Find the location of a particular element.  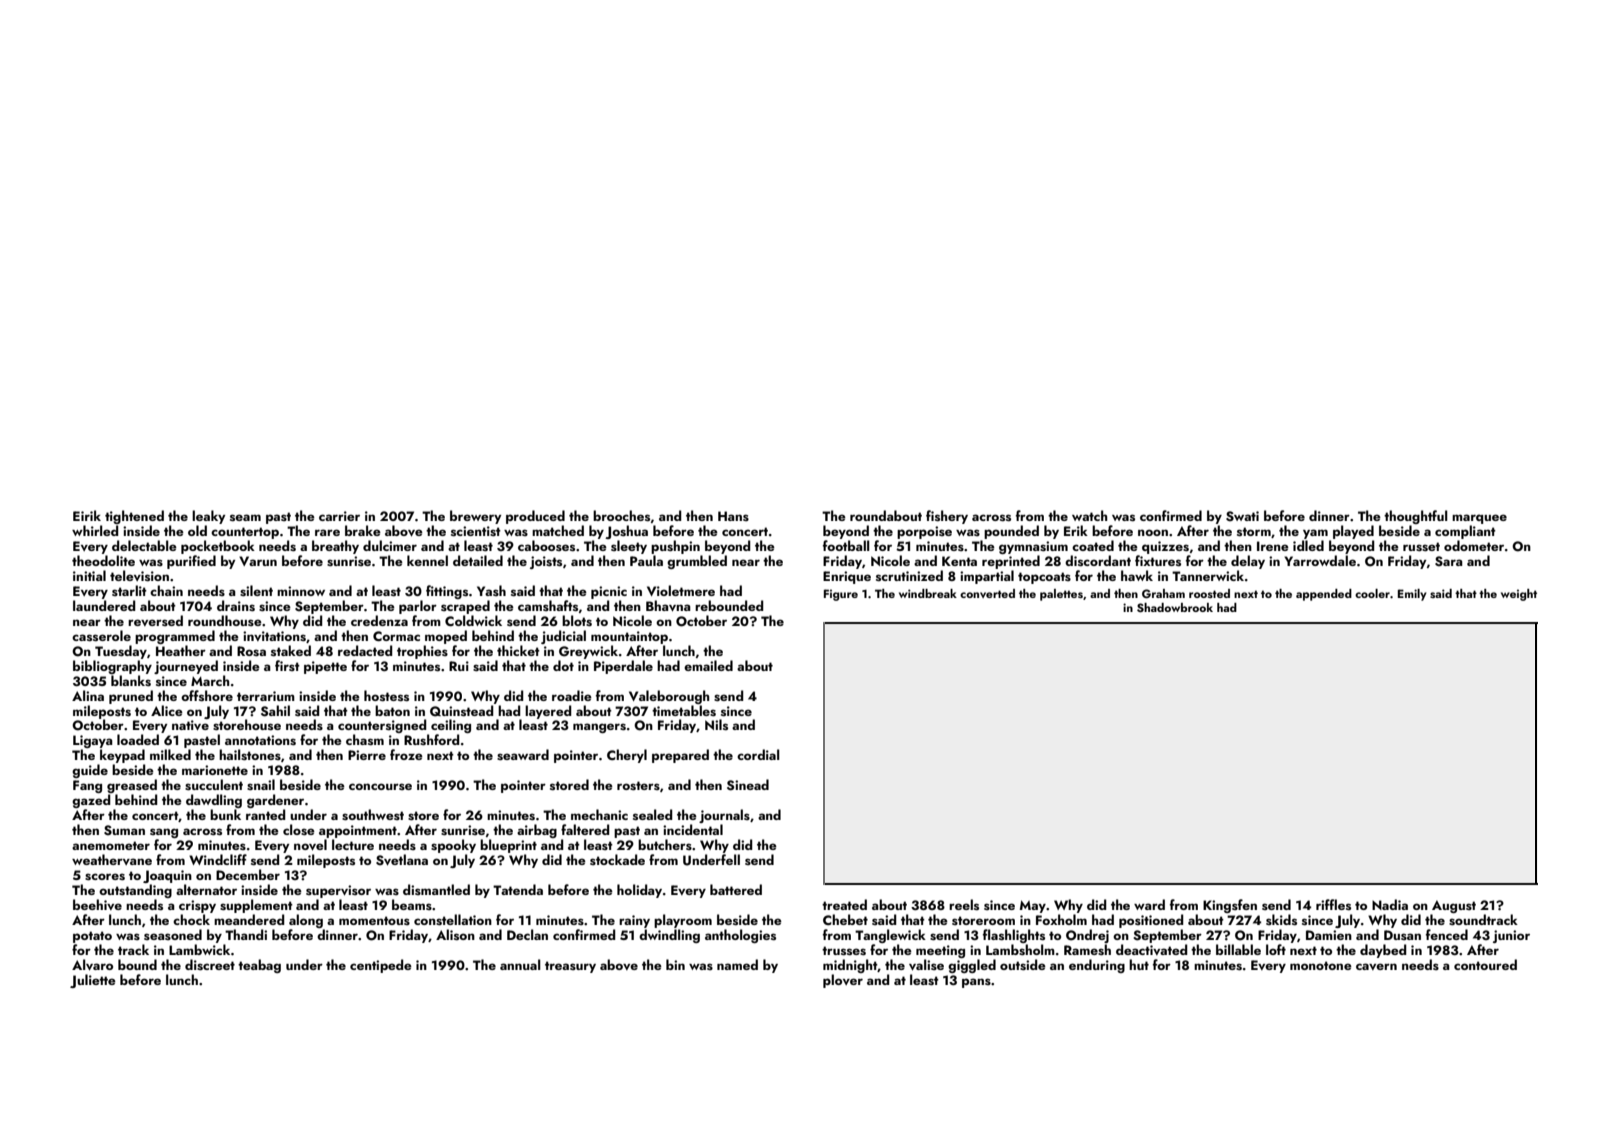

fishery is located at coordinates (947, 517).
